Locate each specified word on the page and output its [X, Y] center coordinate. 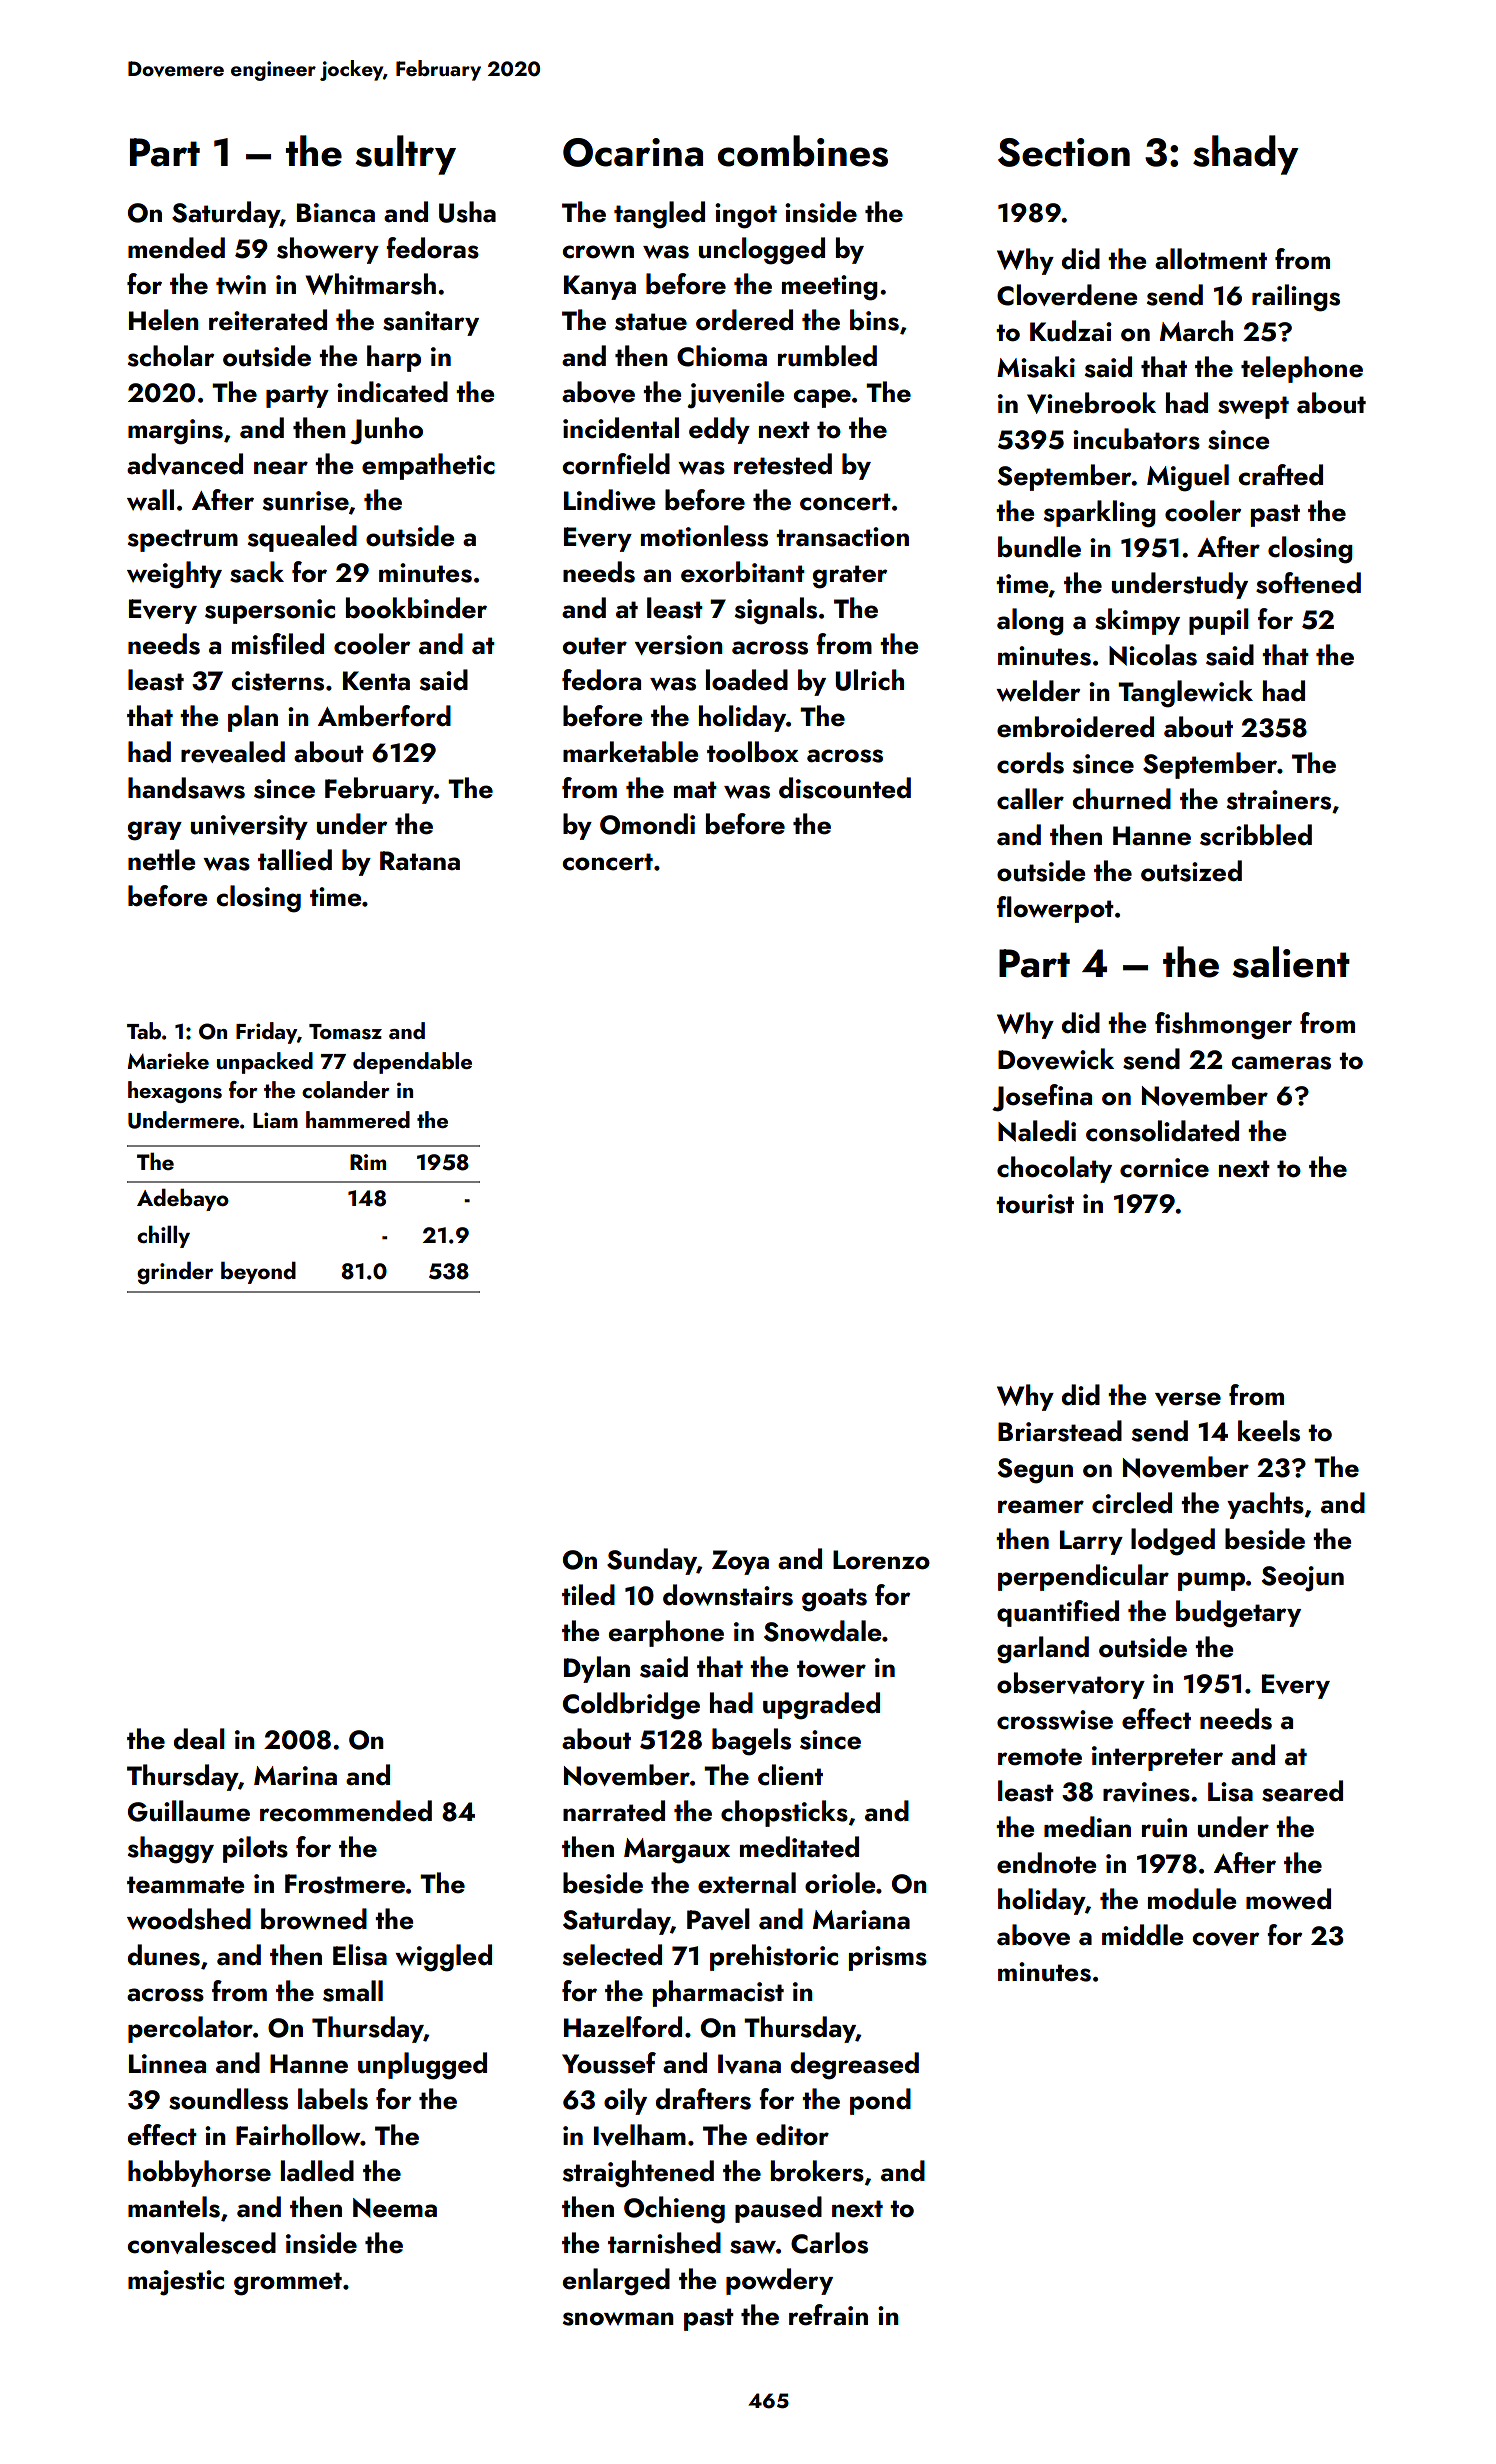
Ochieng [674, 2210]
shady [1246, 155]
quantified [1058, 1613]
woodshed [189, 1919]
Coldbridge [631, 1706]
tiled [588, 1595]
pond [880, 2101]
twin [241, 285]
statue [651, 322]
